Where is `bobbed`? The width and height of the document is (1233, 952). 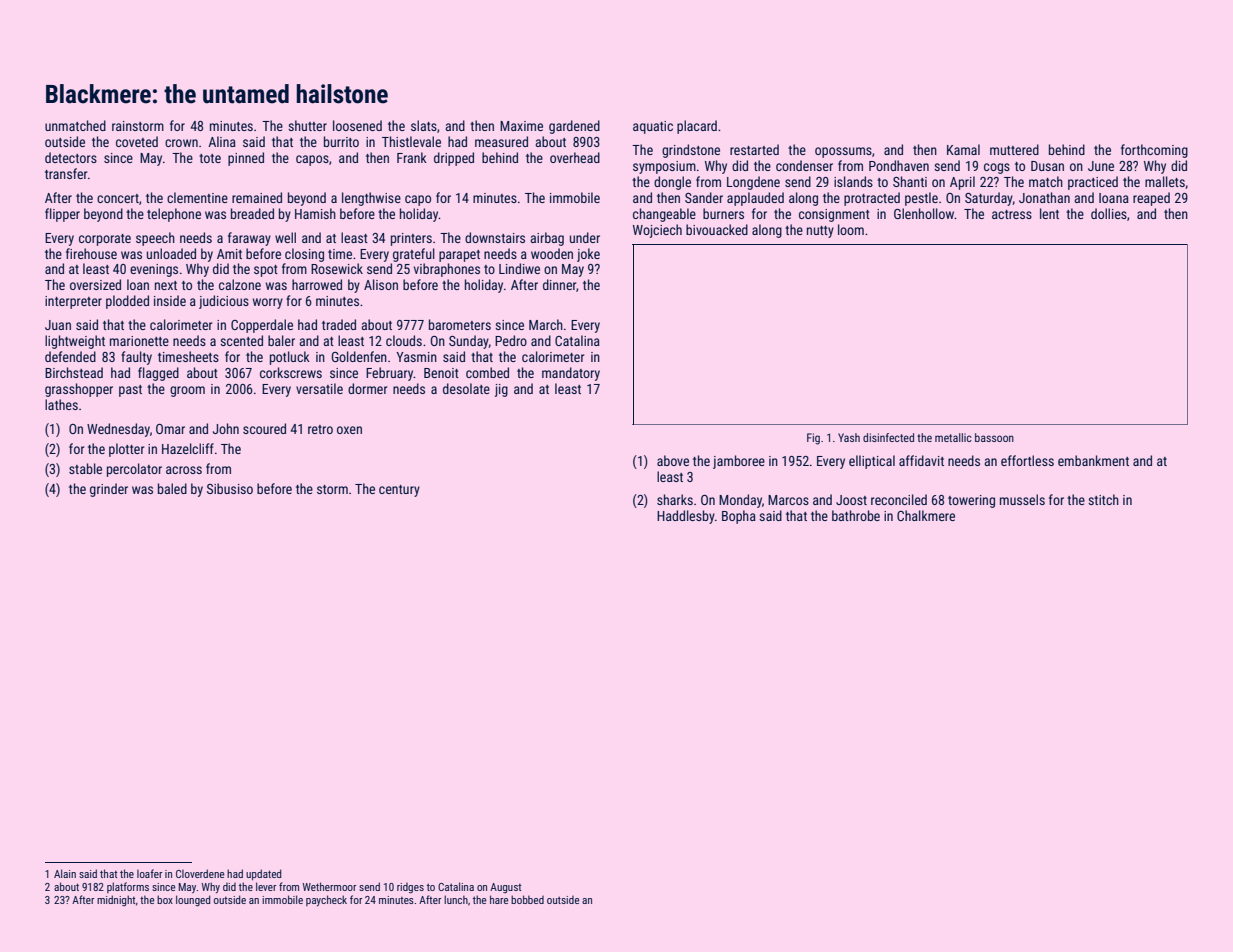 bobbed is located at coordinates (527, 899).
